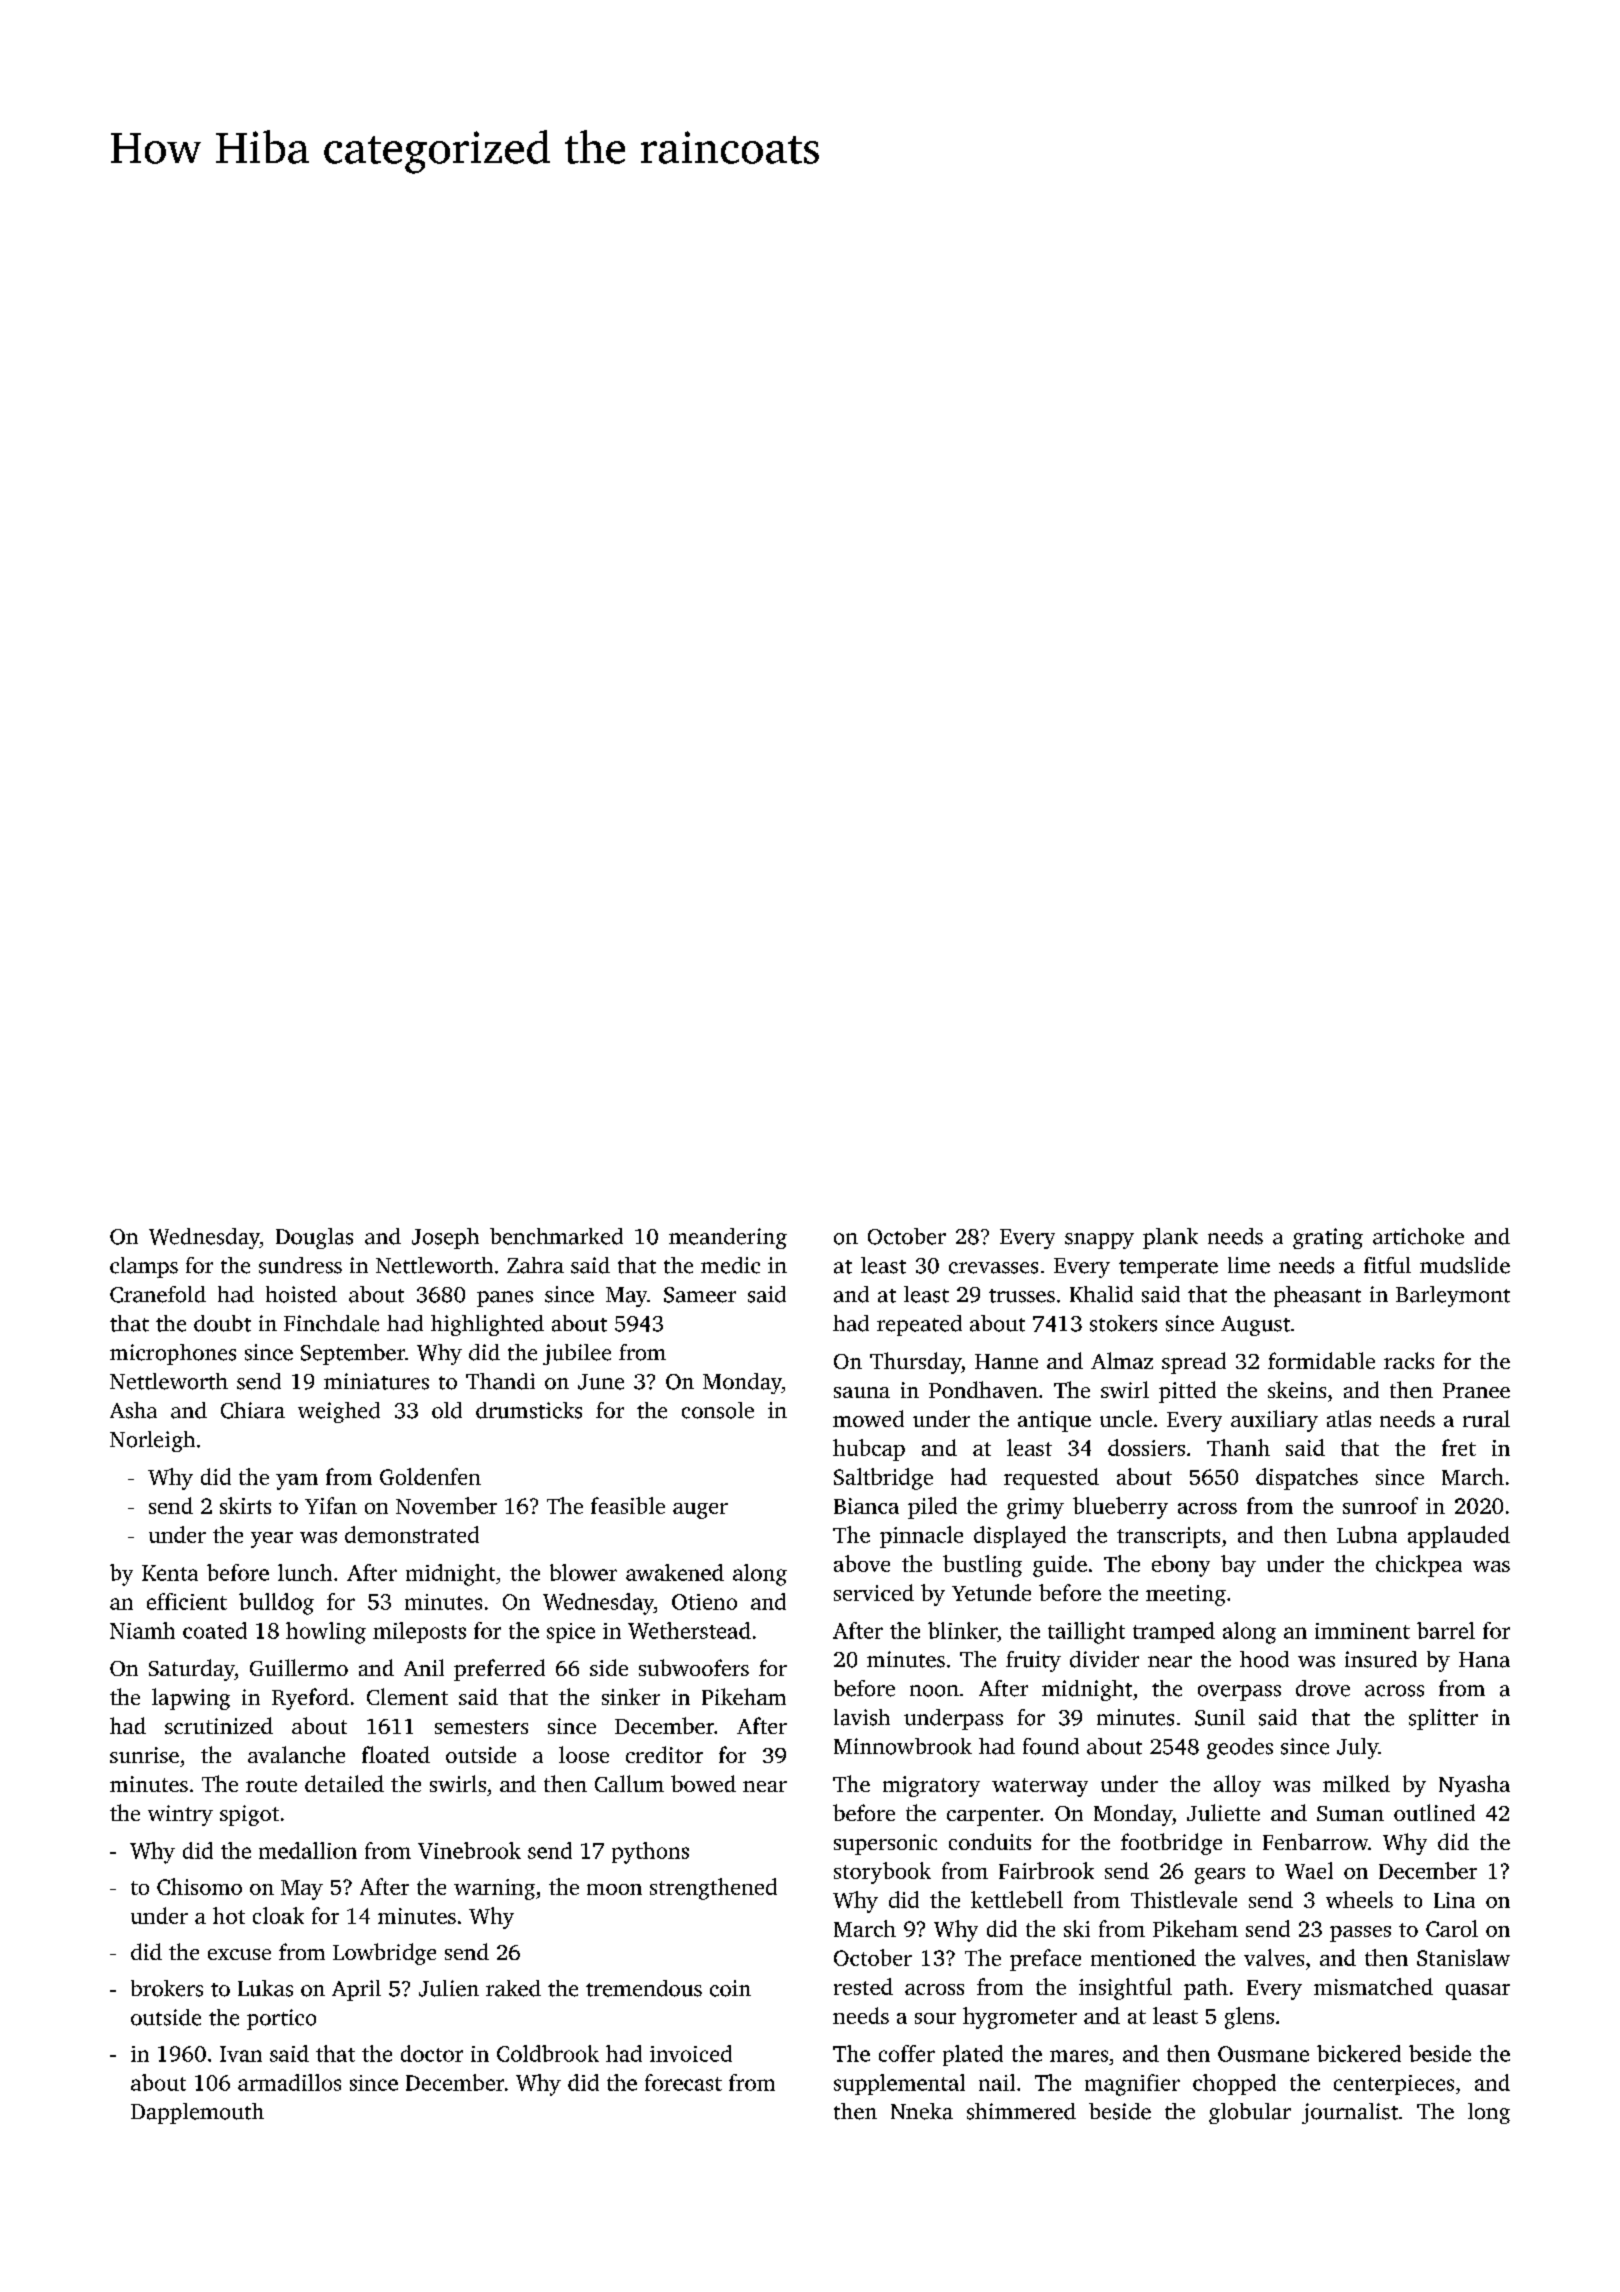 The width and height of the image is (1620, 2292). What do you see at coordinates (197, 2113) in the image?
I see `Dapplemouth` at bounding box center [197, 2113].
